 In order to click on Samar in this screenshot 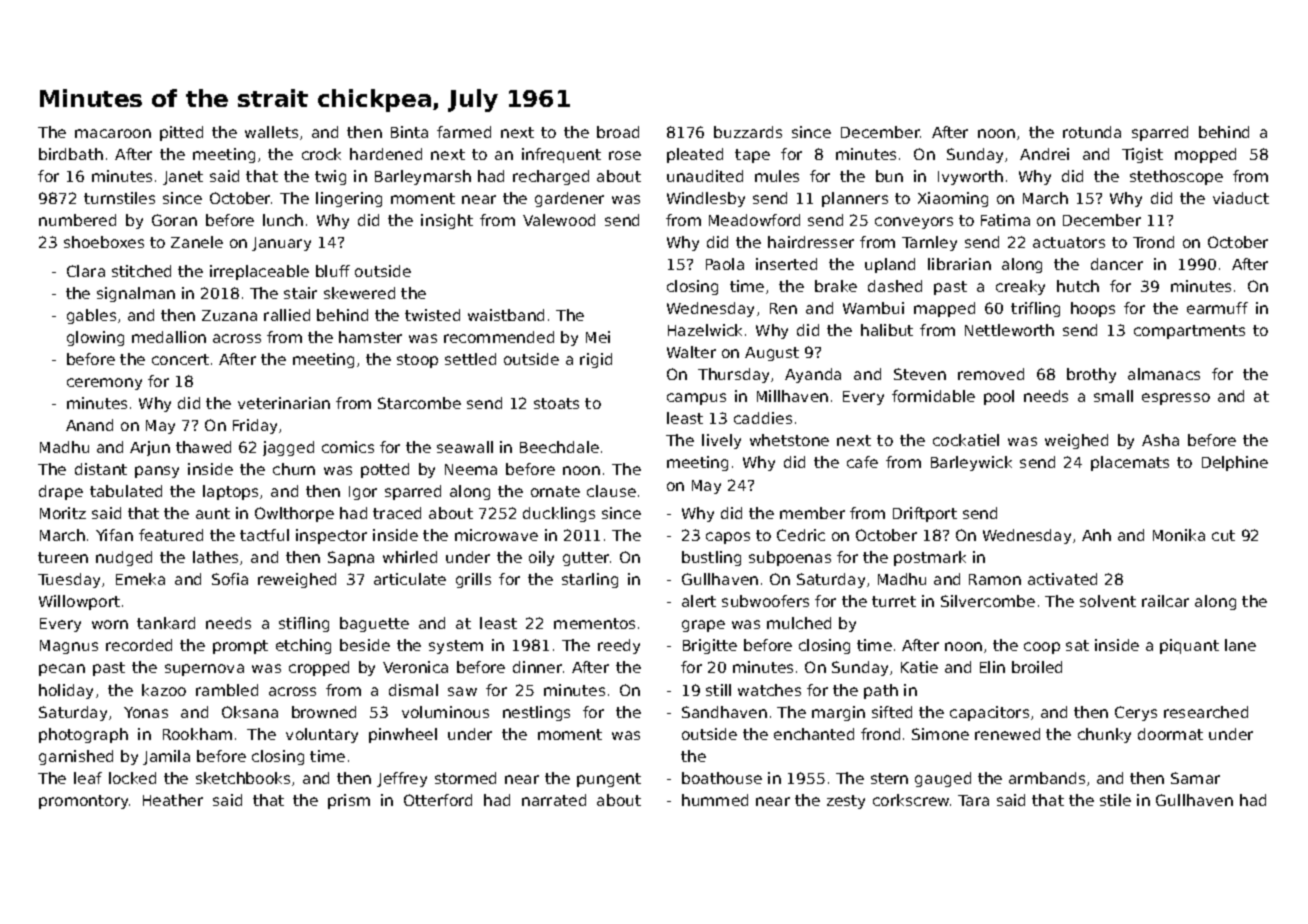, I will do `click(1195, 778)`.
